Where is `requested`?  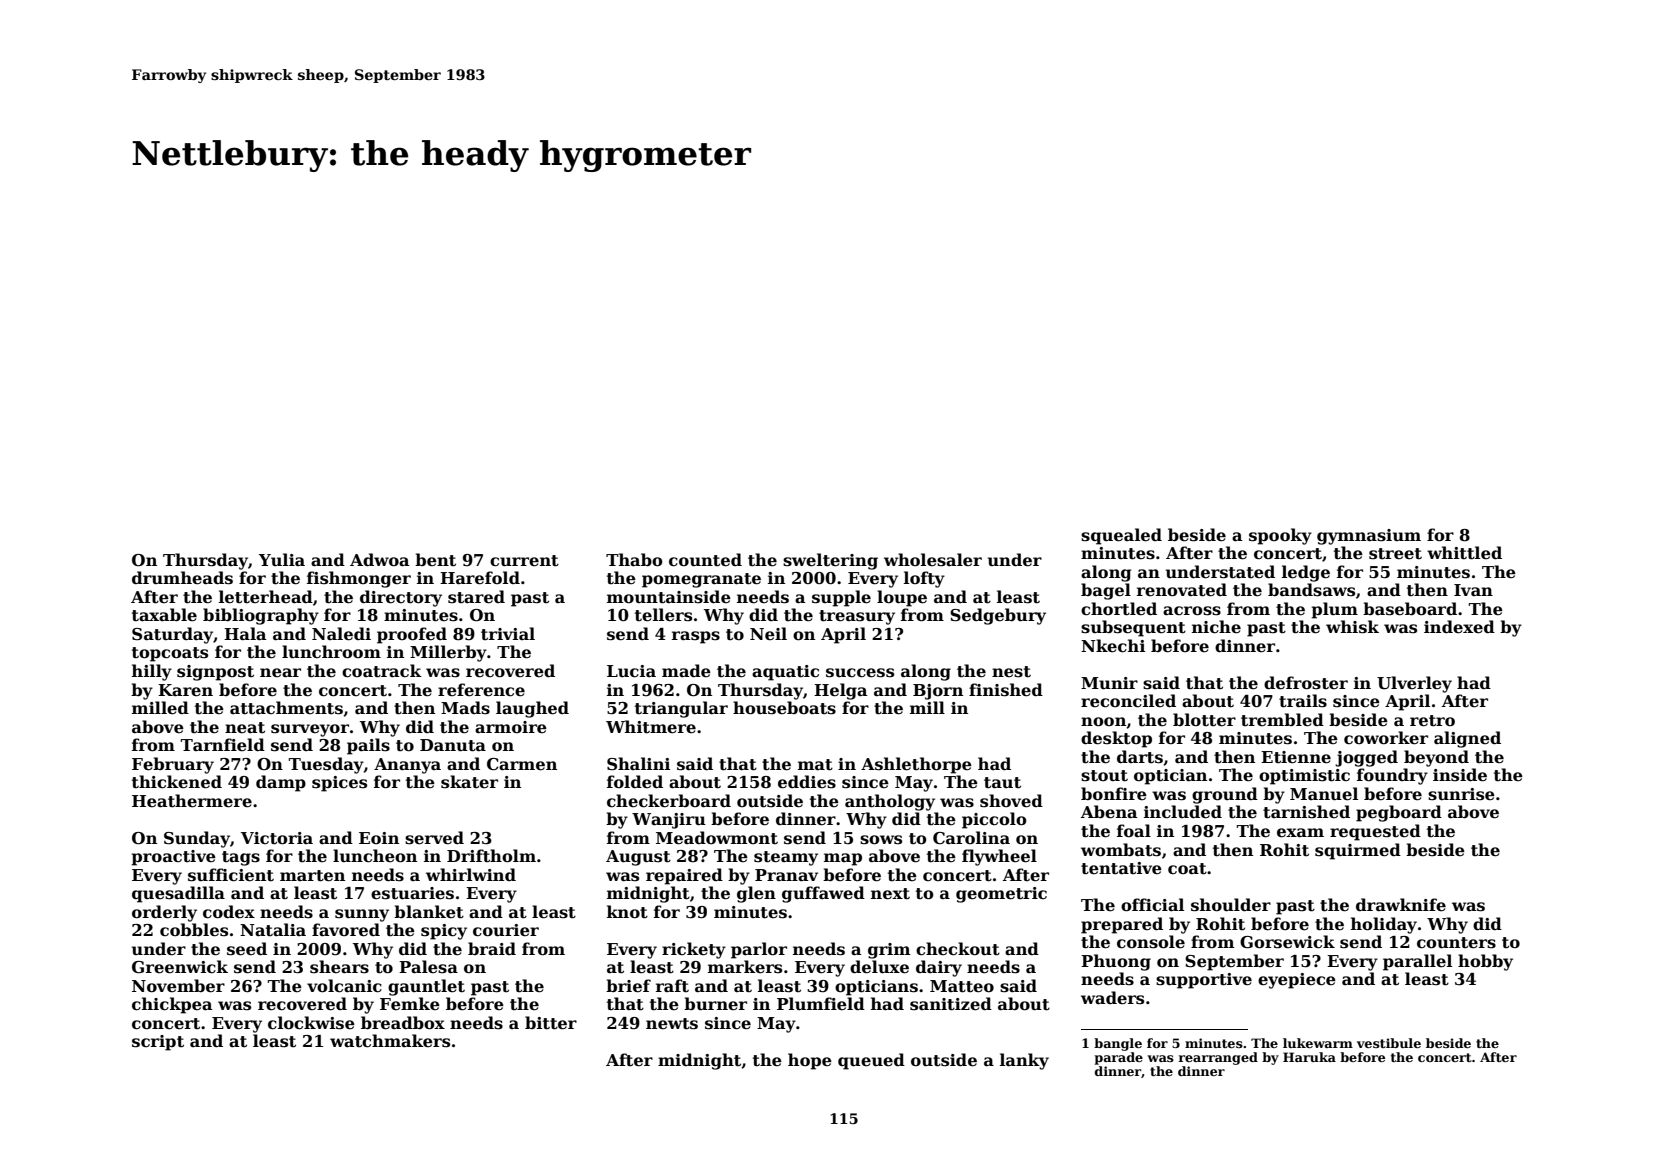
requested is located at coordinates (1375, 832).
